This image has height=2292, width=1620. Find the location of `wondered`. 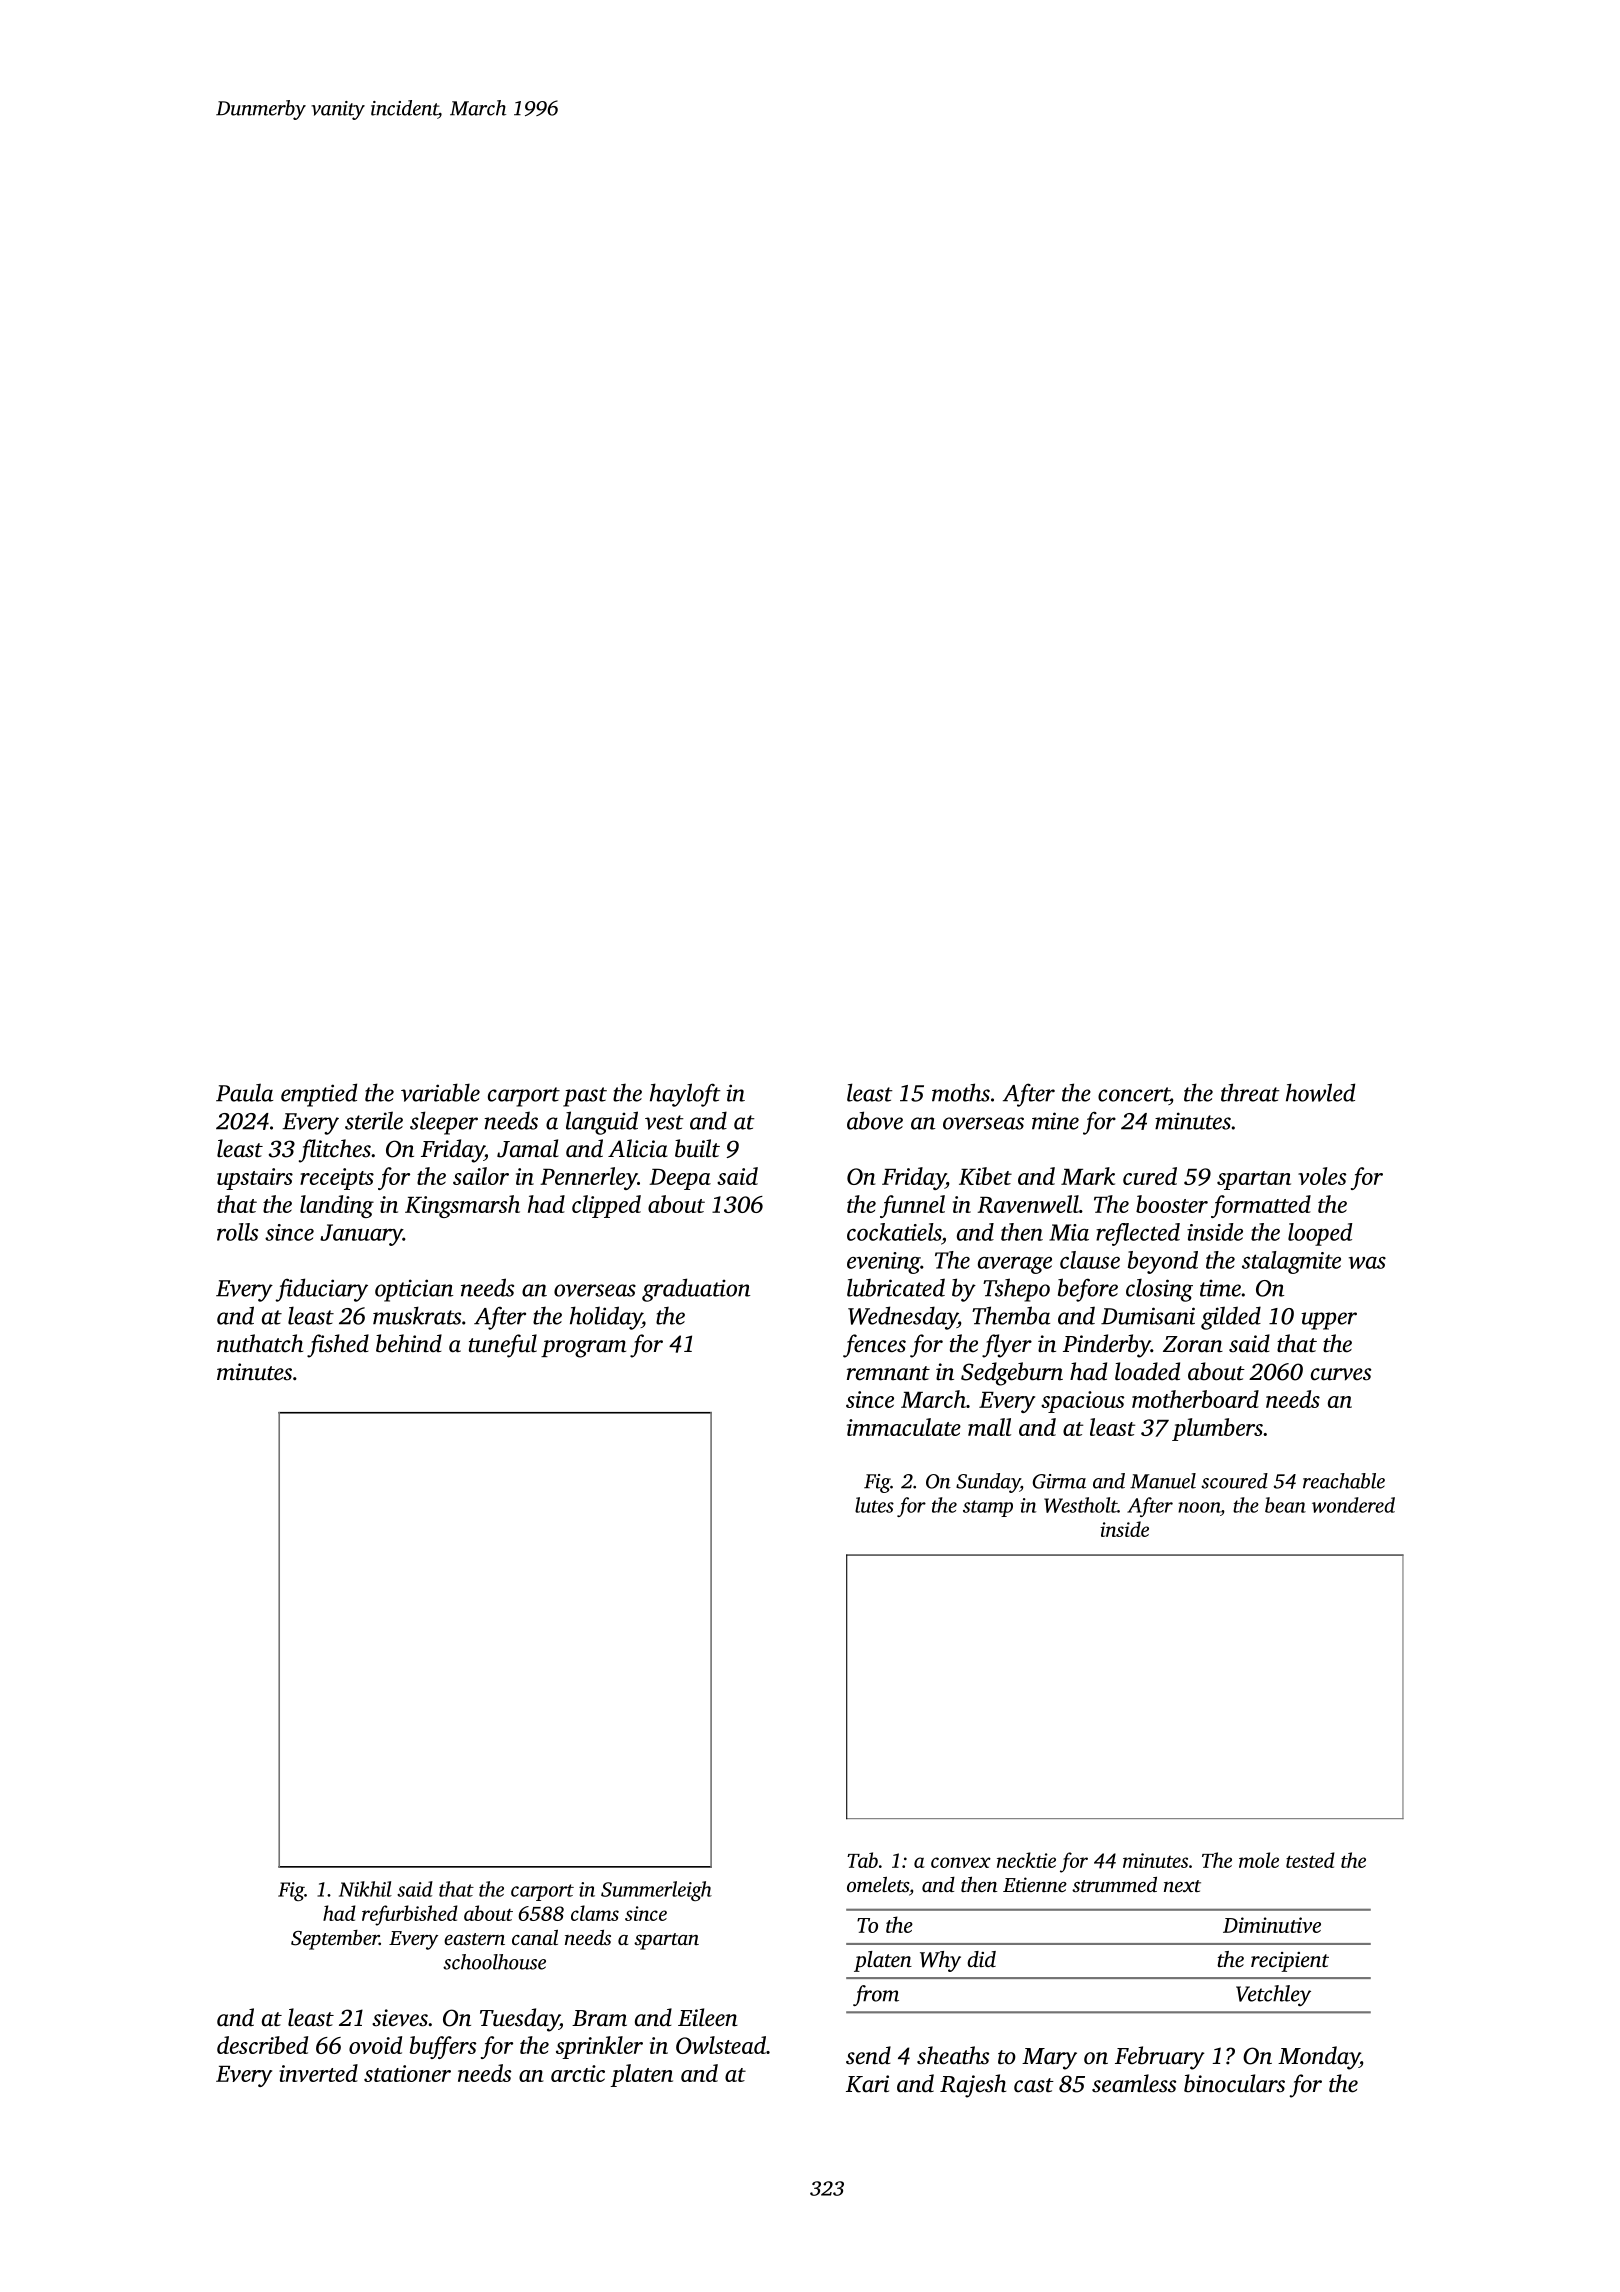

wondered is located at coordinates (1353, 1505).
